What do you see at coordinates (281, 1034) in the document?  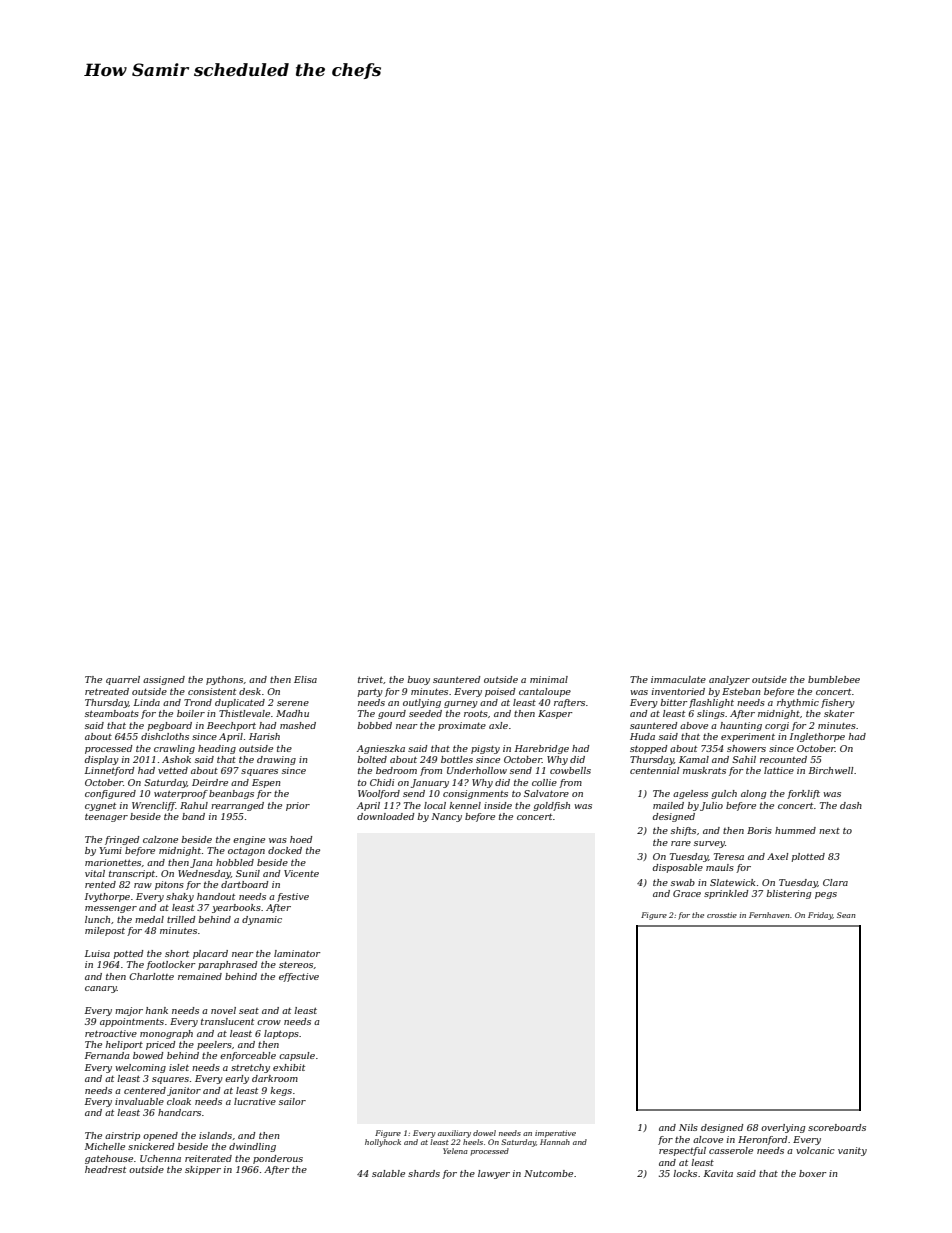 I see `laptops` at bounding box center [281, 1034].
